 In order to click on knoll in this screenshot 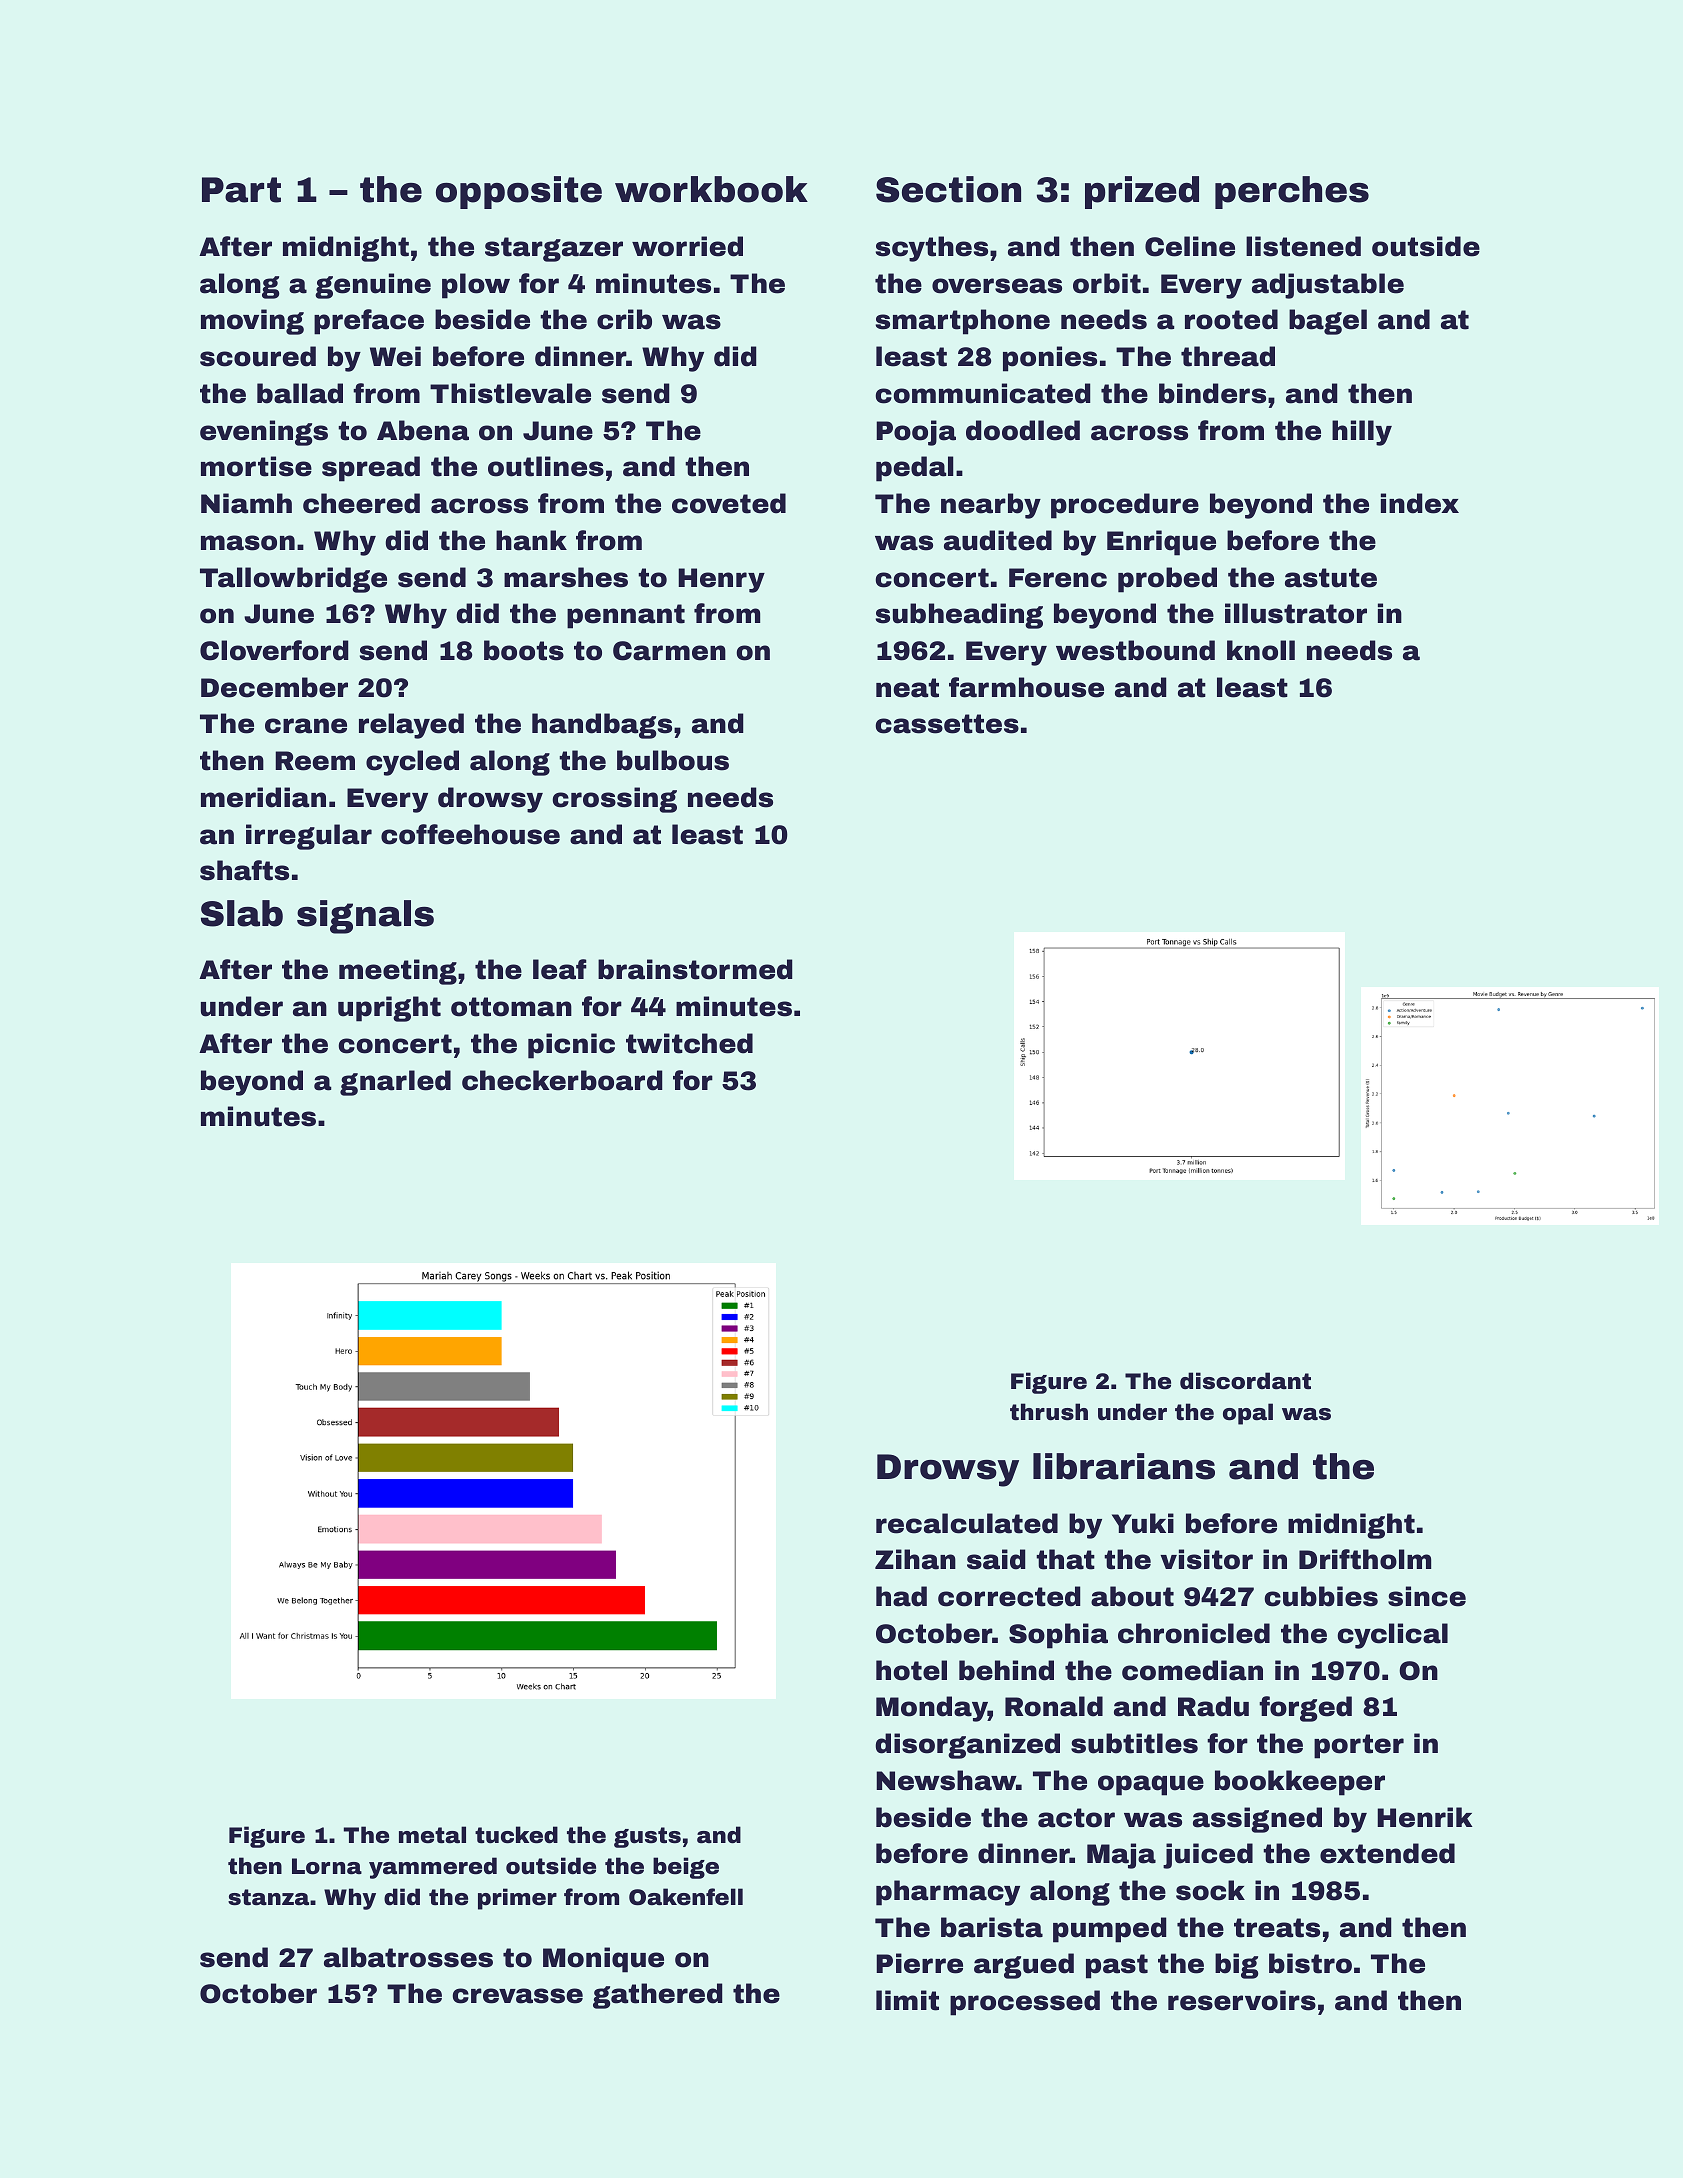, I will do `click(1261, 650)`.
